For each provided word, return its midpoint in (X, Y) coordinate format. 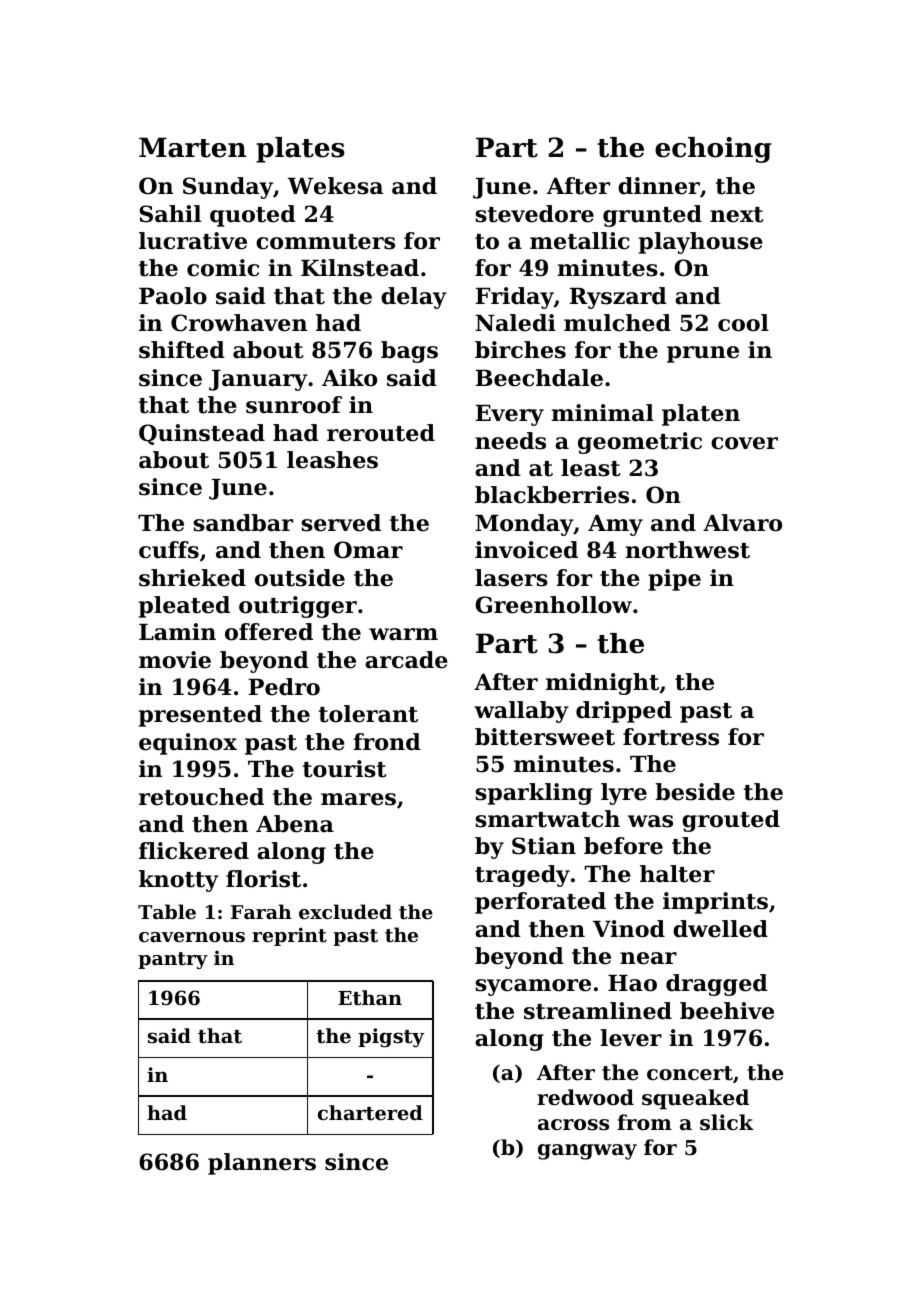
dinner (659, 186)
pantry (173, 960)
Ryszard (618, 298)
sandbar (243, 523)
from (644, 1122)
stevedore (535, 214)
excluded (345, 911)
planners (262, 1164)
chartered (370, 1112)
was (650, 821)
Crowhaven (239, 323)
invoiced (526, 550)
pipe (674, 580)
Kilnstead (360, 268)
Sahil (170, 214)
